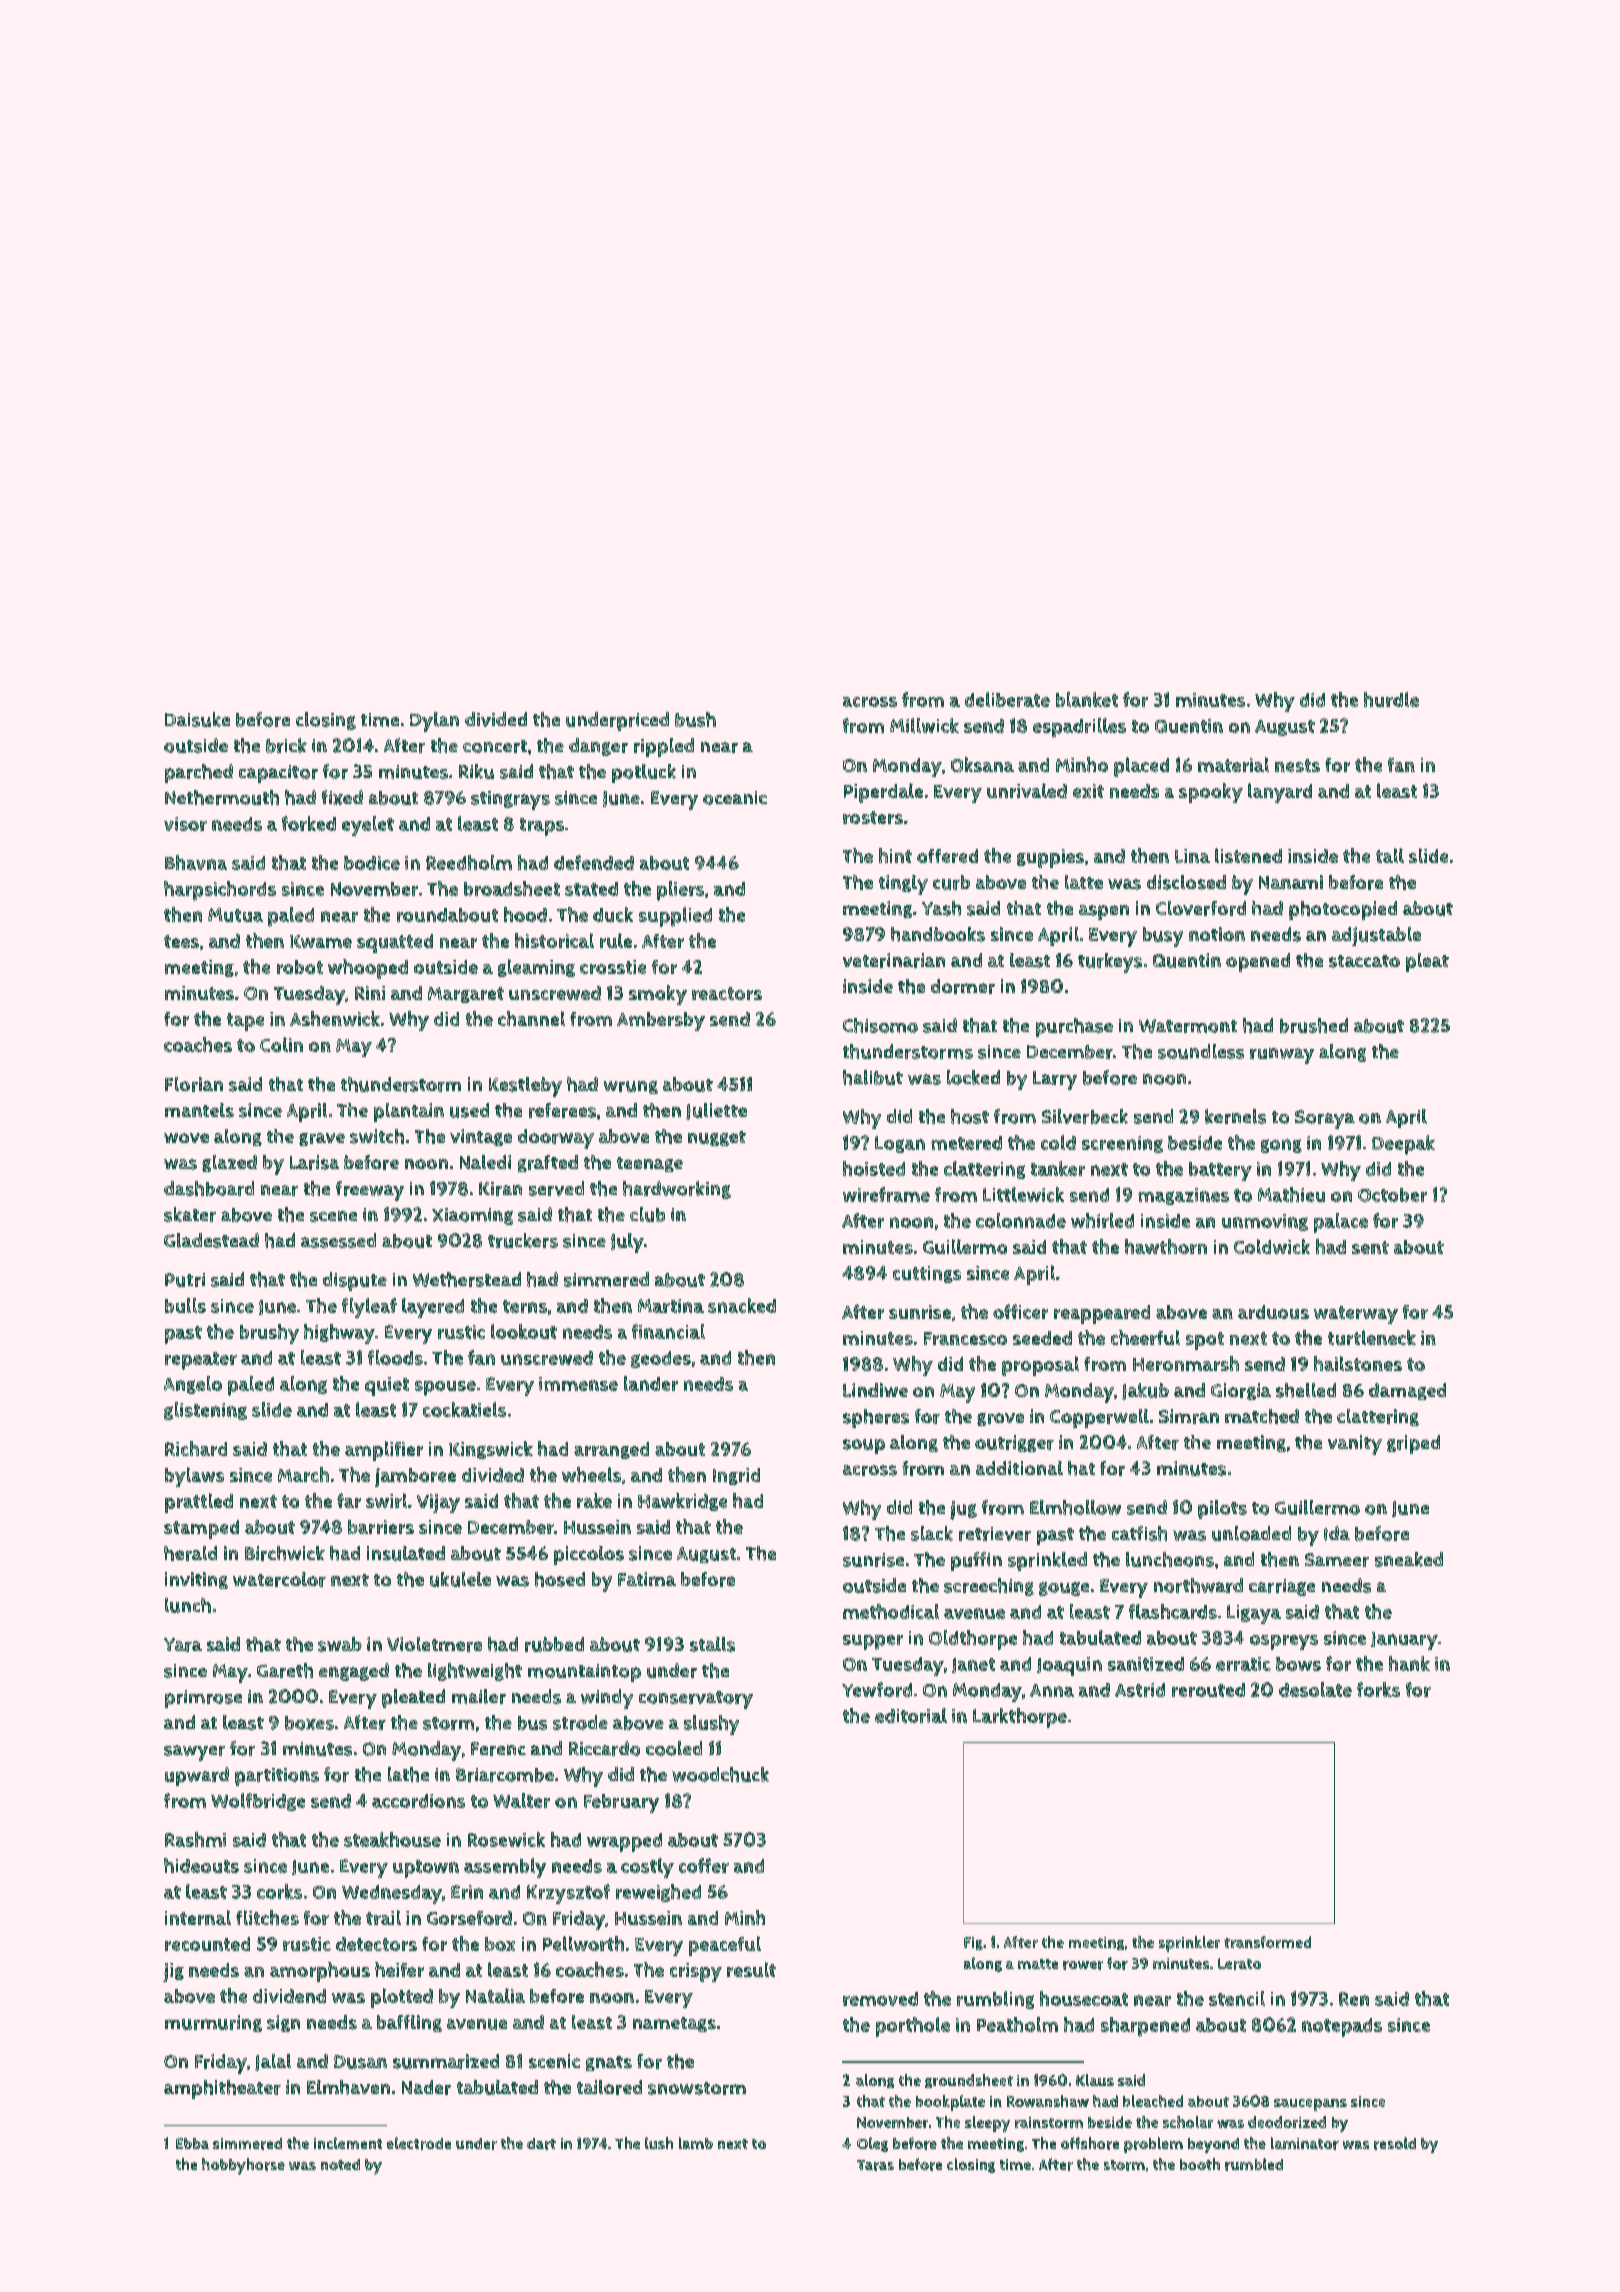 This image has width=1620, height=2292. What do you see at coordinates (1364, 961) in the image?
I see `staccato` at bounding box center [1364, 961].
